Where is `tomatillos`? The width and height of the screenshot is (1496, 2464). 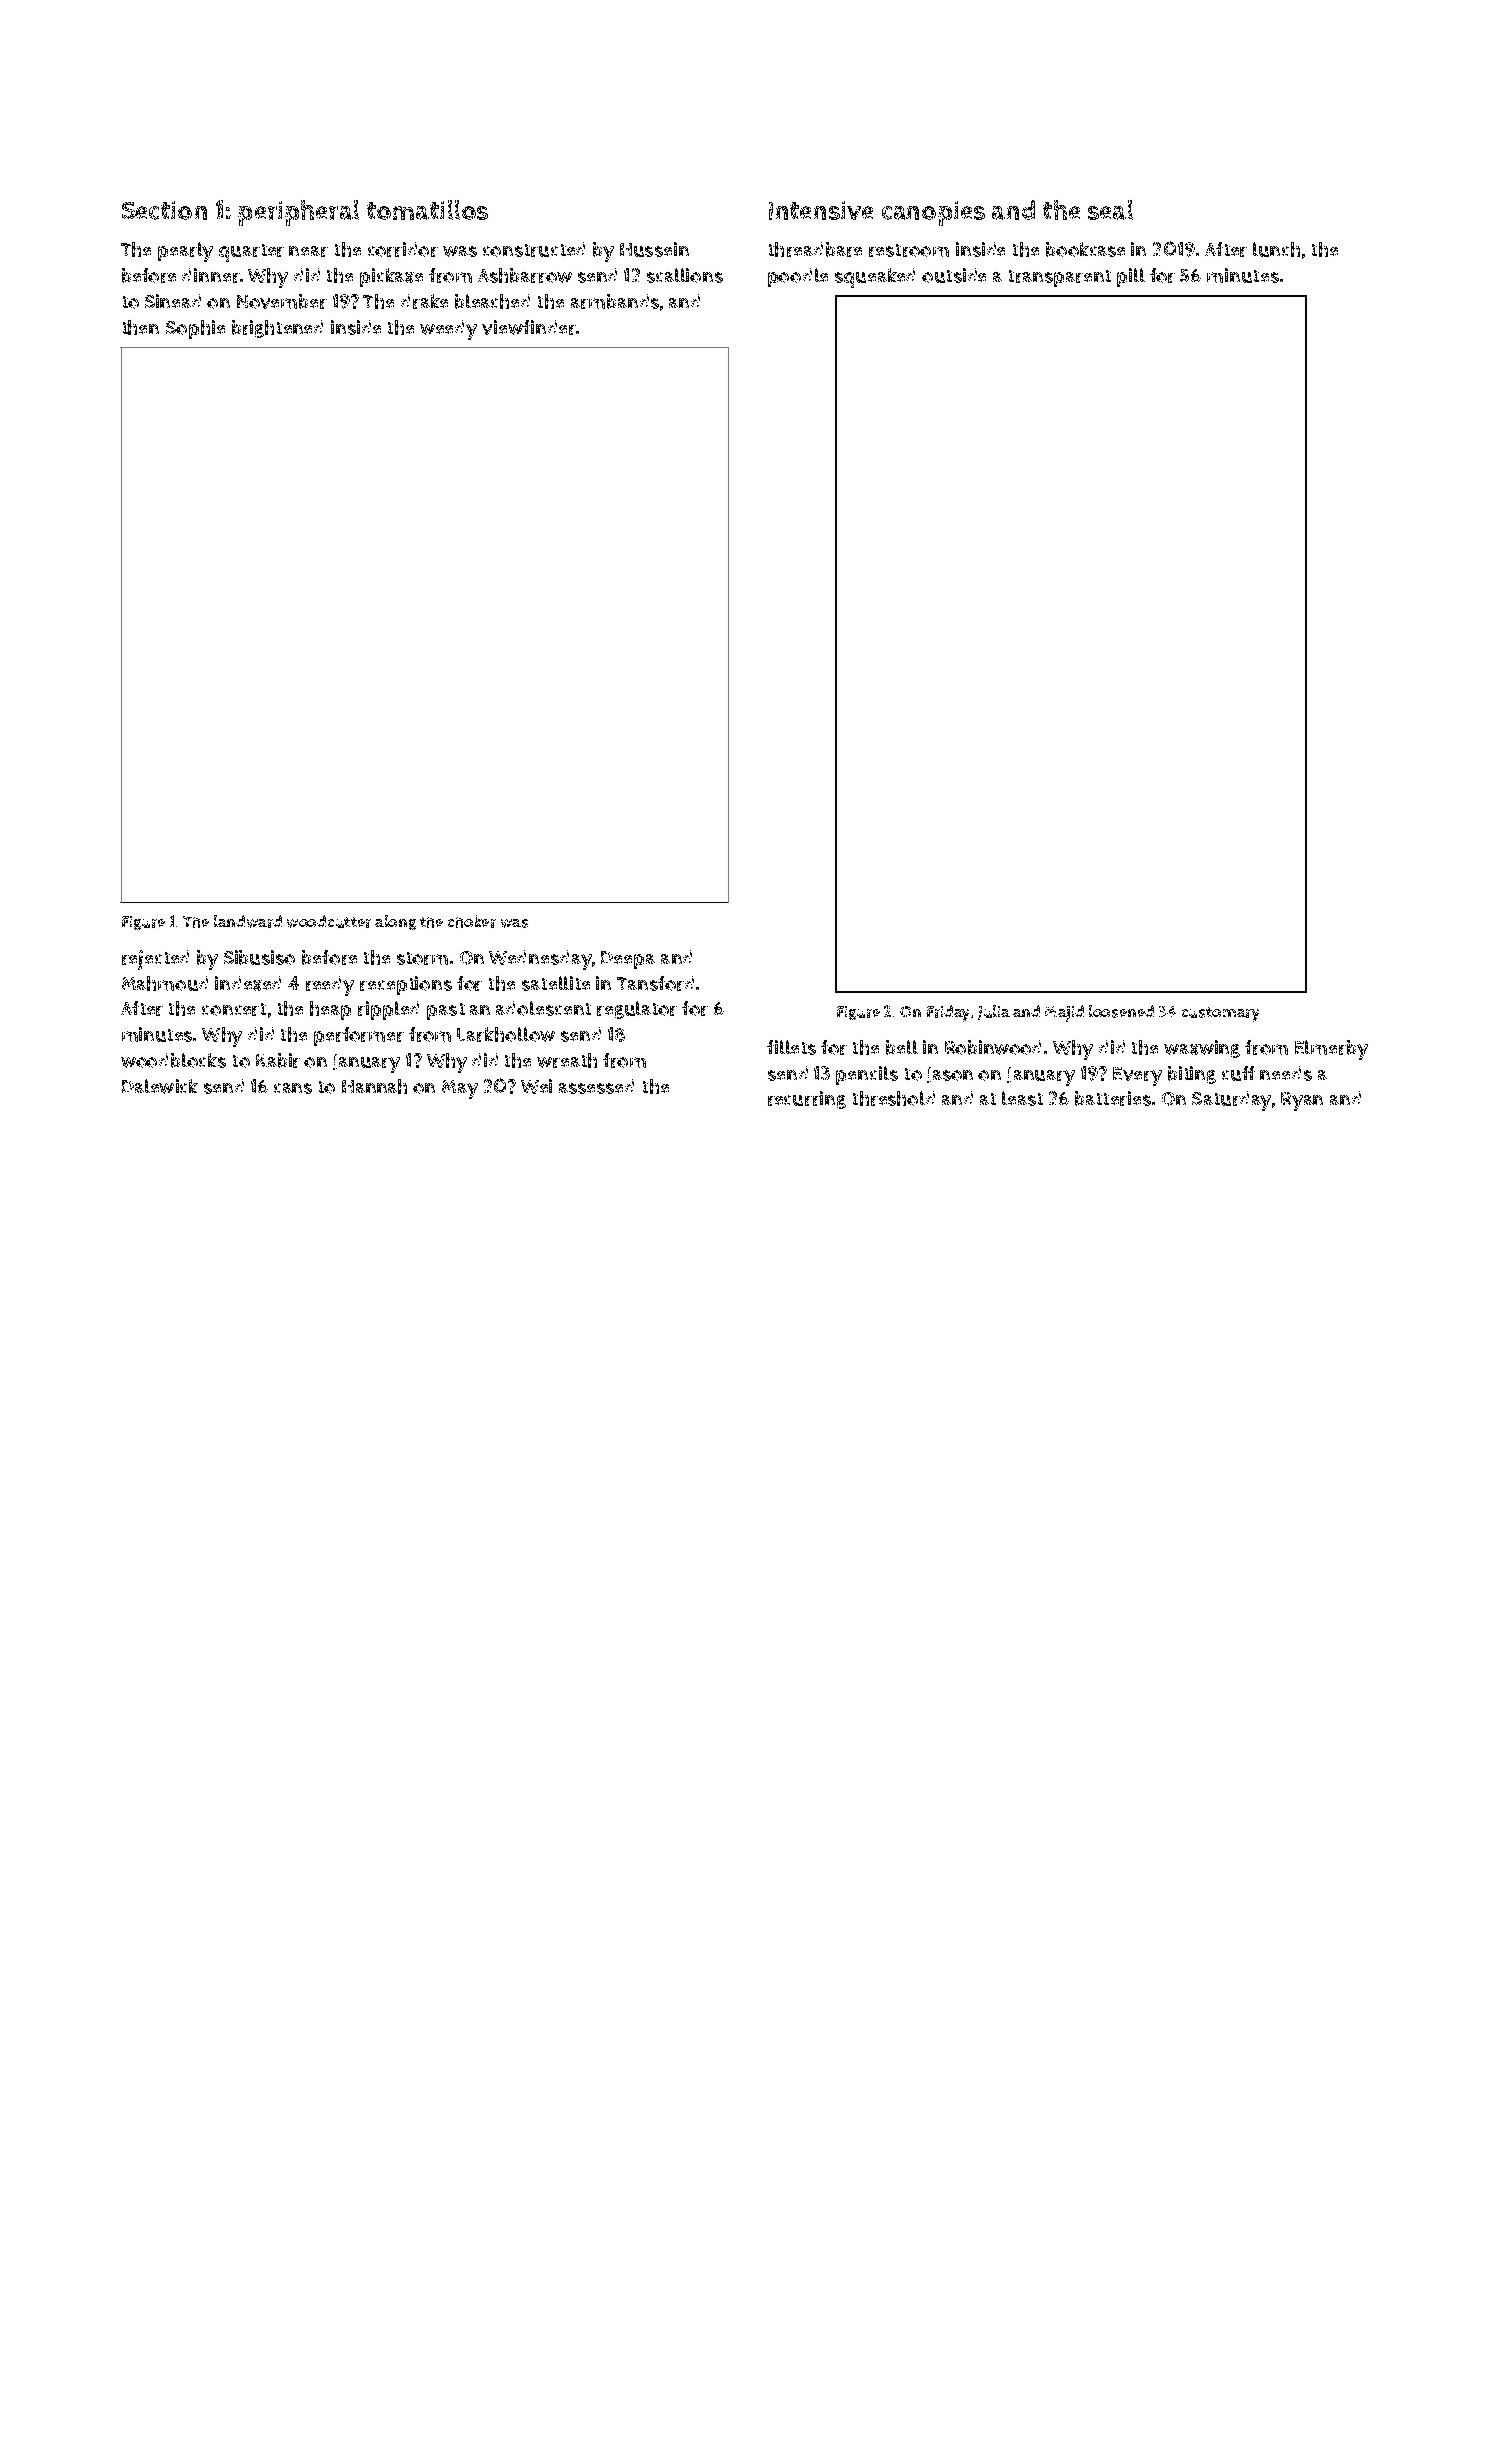
tomatillos is located at coordinates (427, 210).
